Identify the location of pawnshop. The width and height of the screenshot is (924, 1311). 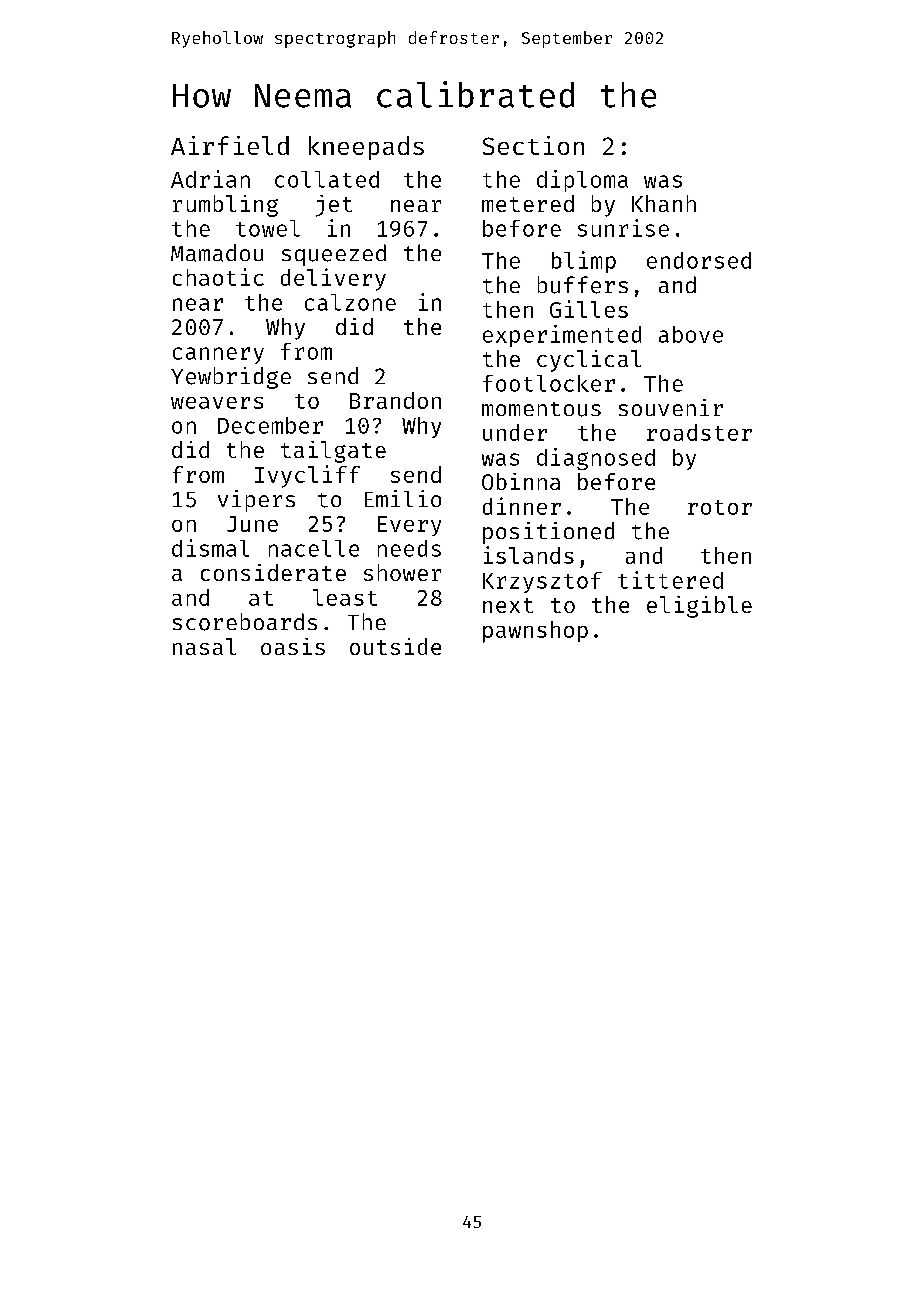
(535, 632).
